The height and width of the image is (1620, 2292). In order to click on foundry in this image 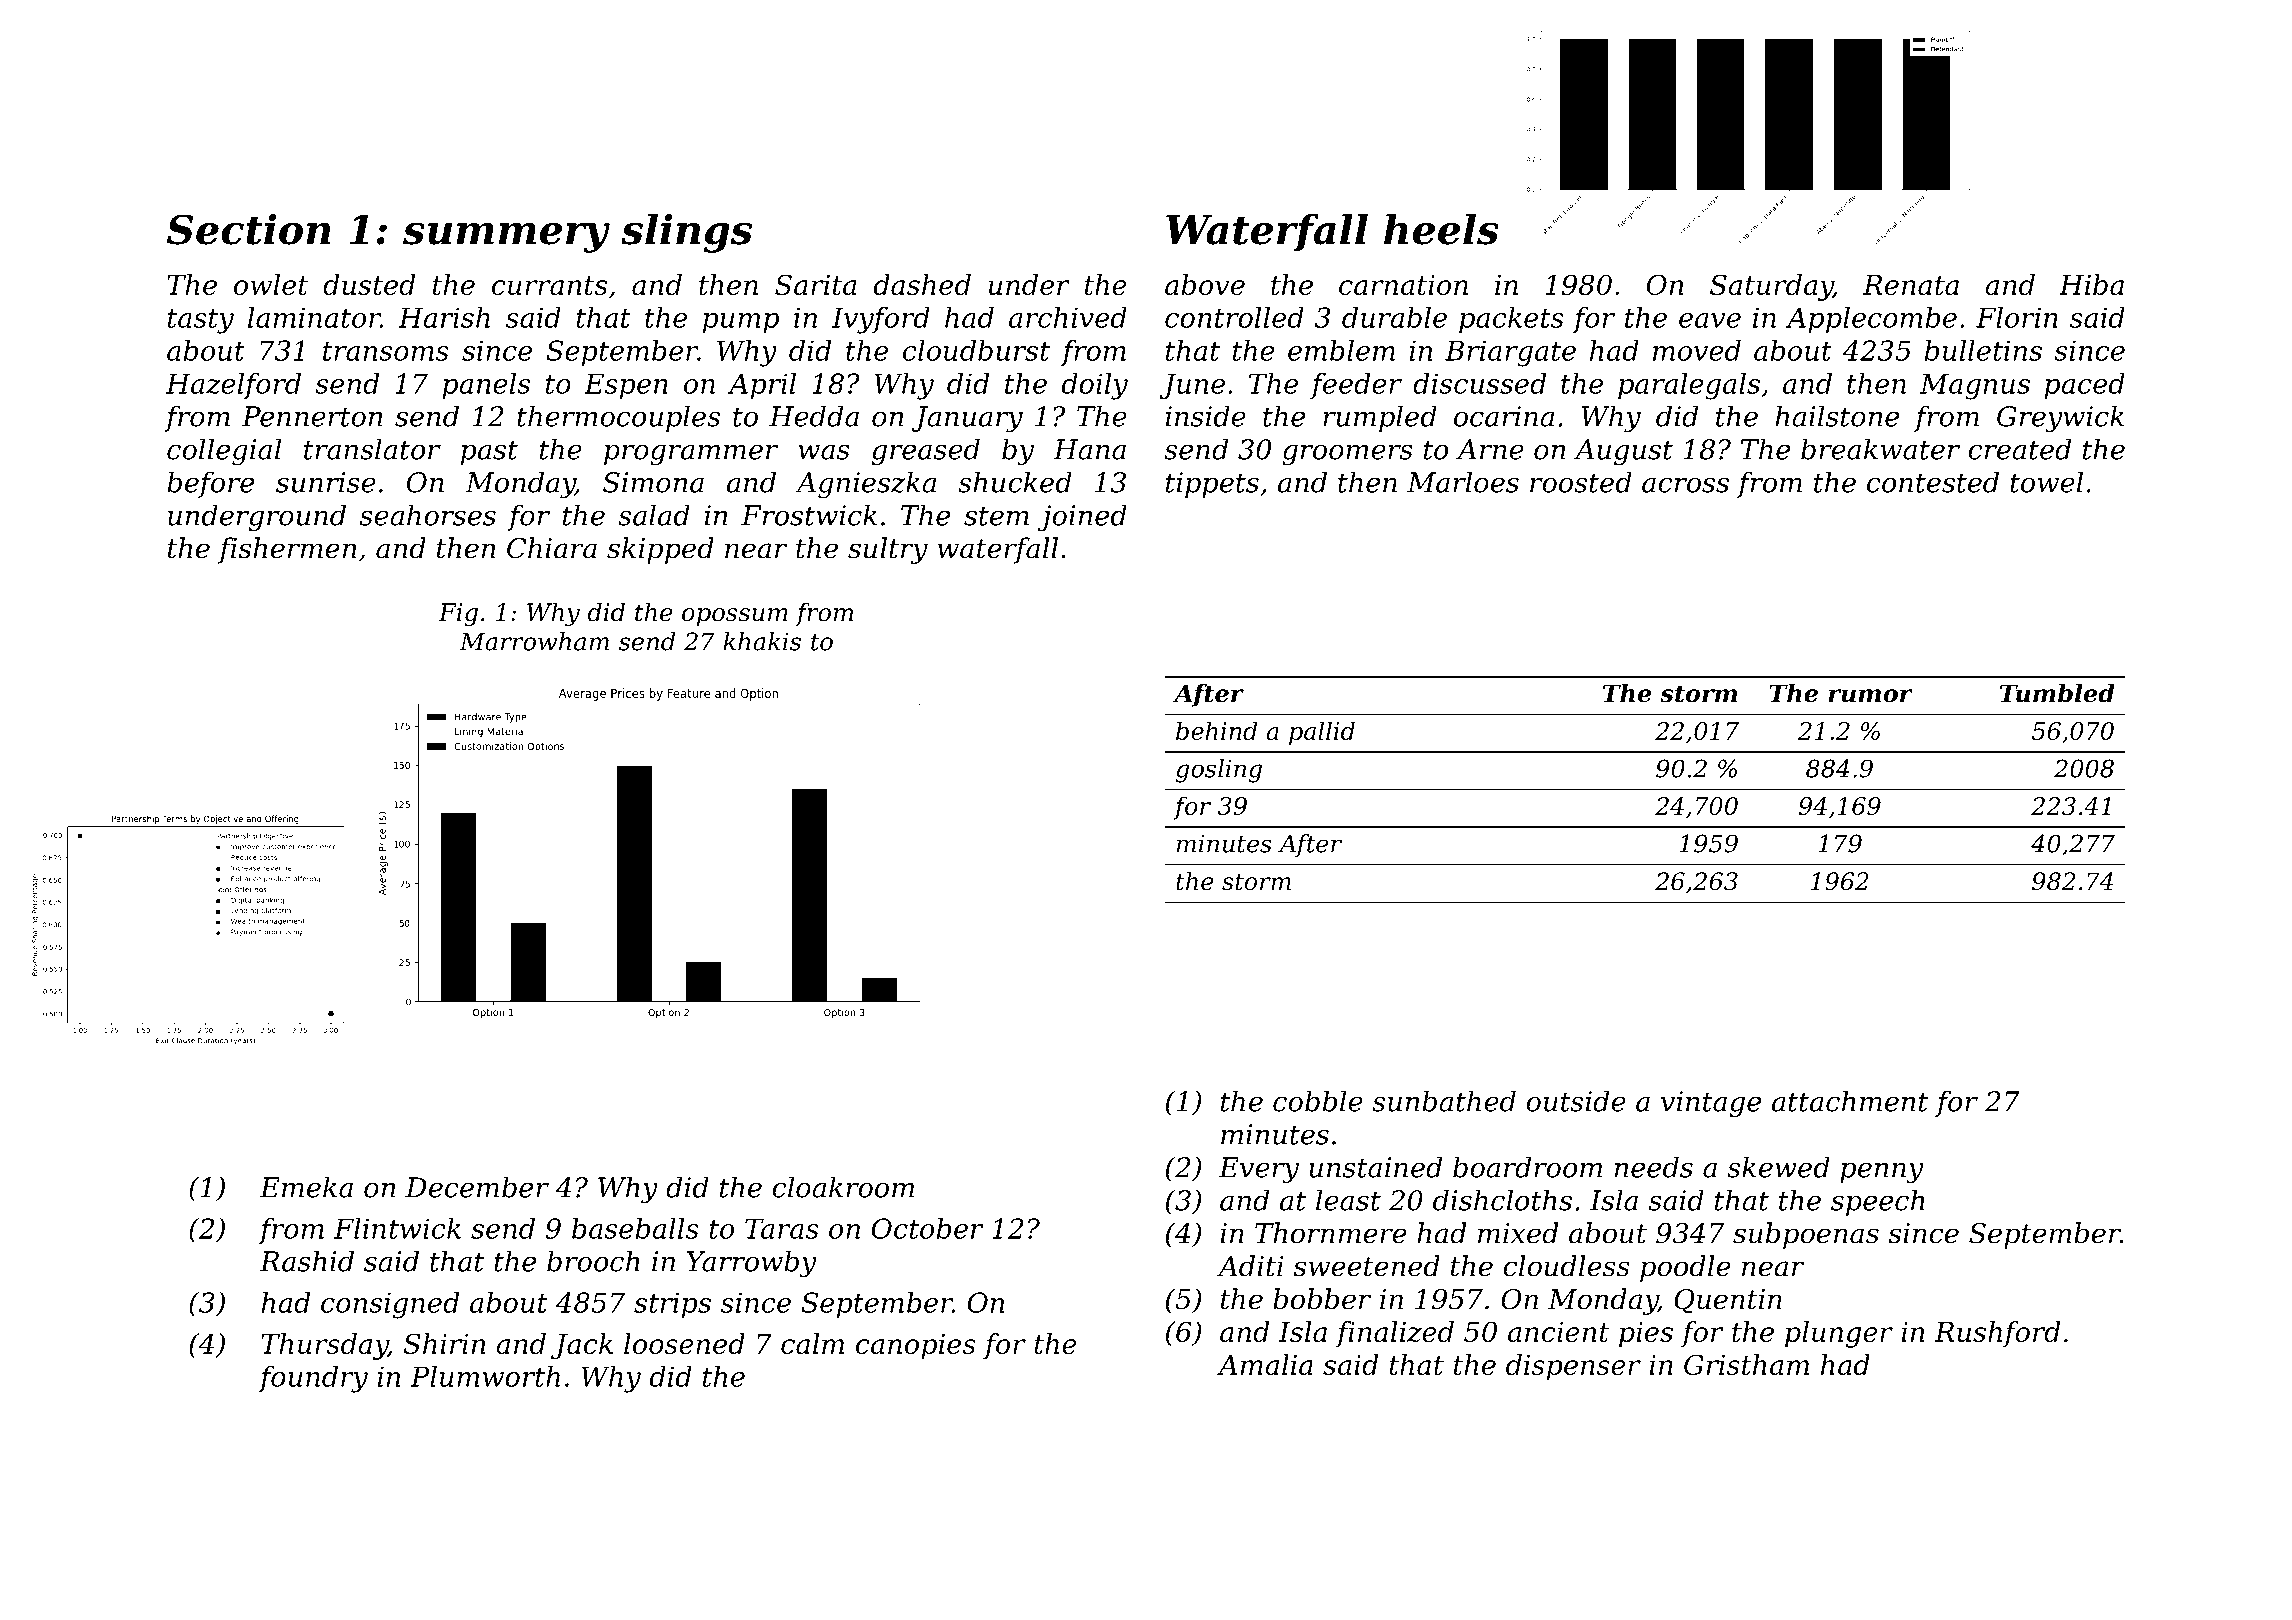, I will do `click(313, 1379)`.
